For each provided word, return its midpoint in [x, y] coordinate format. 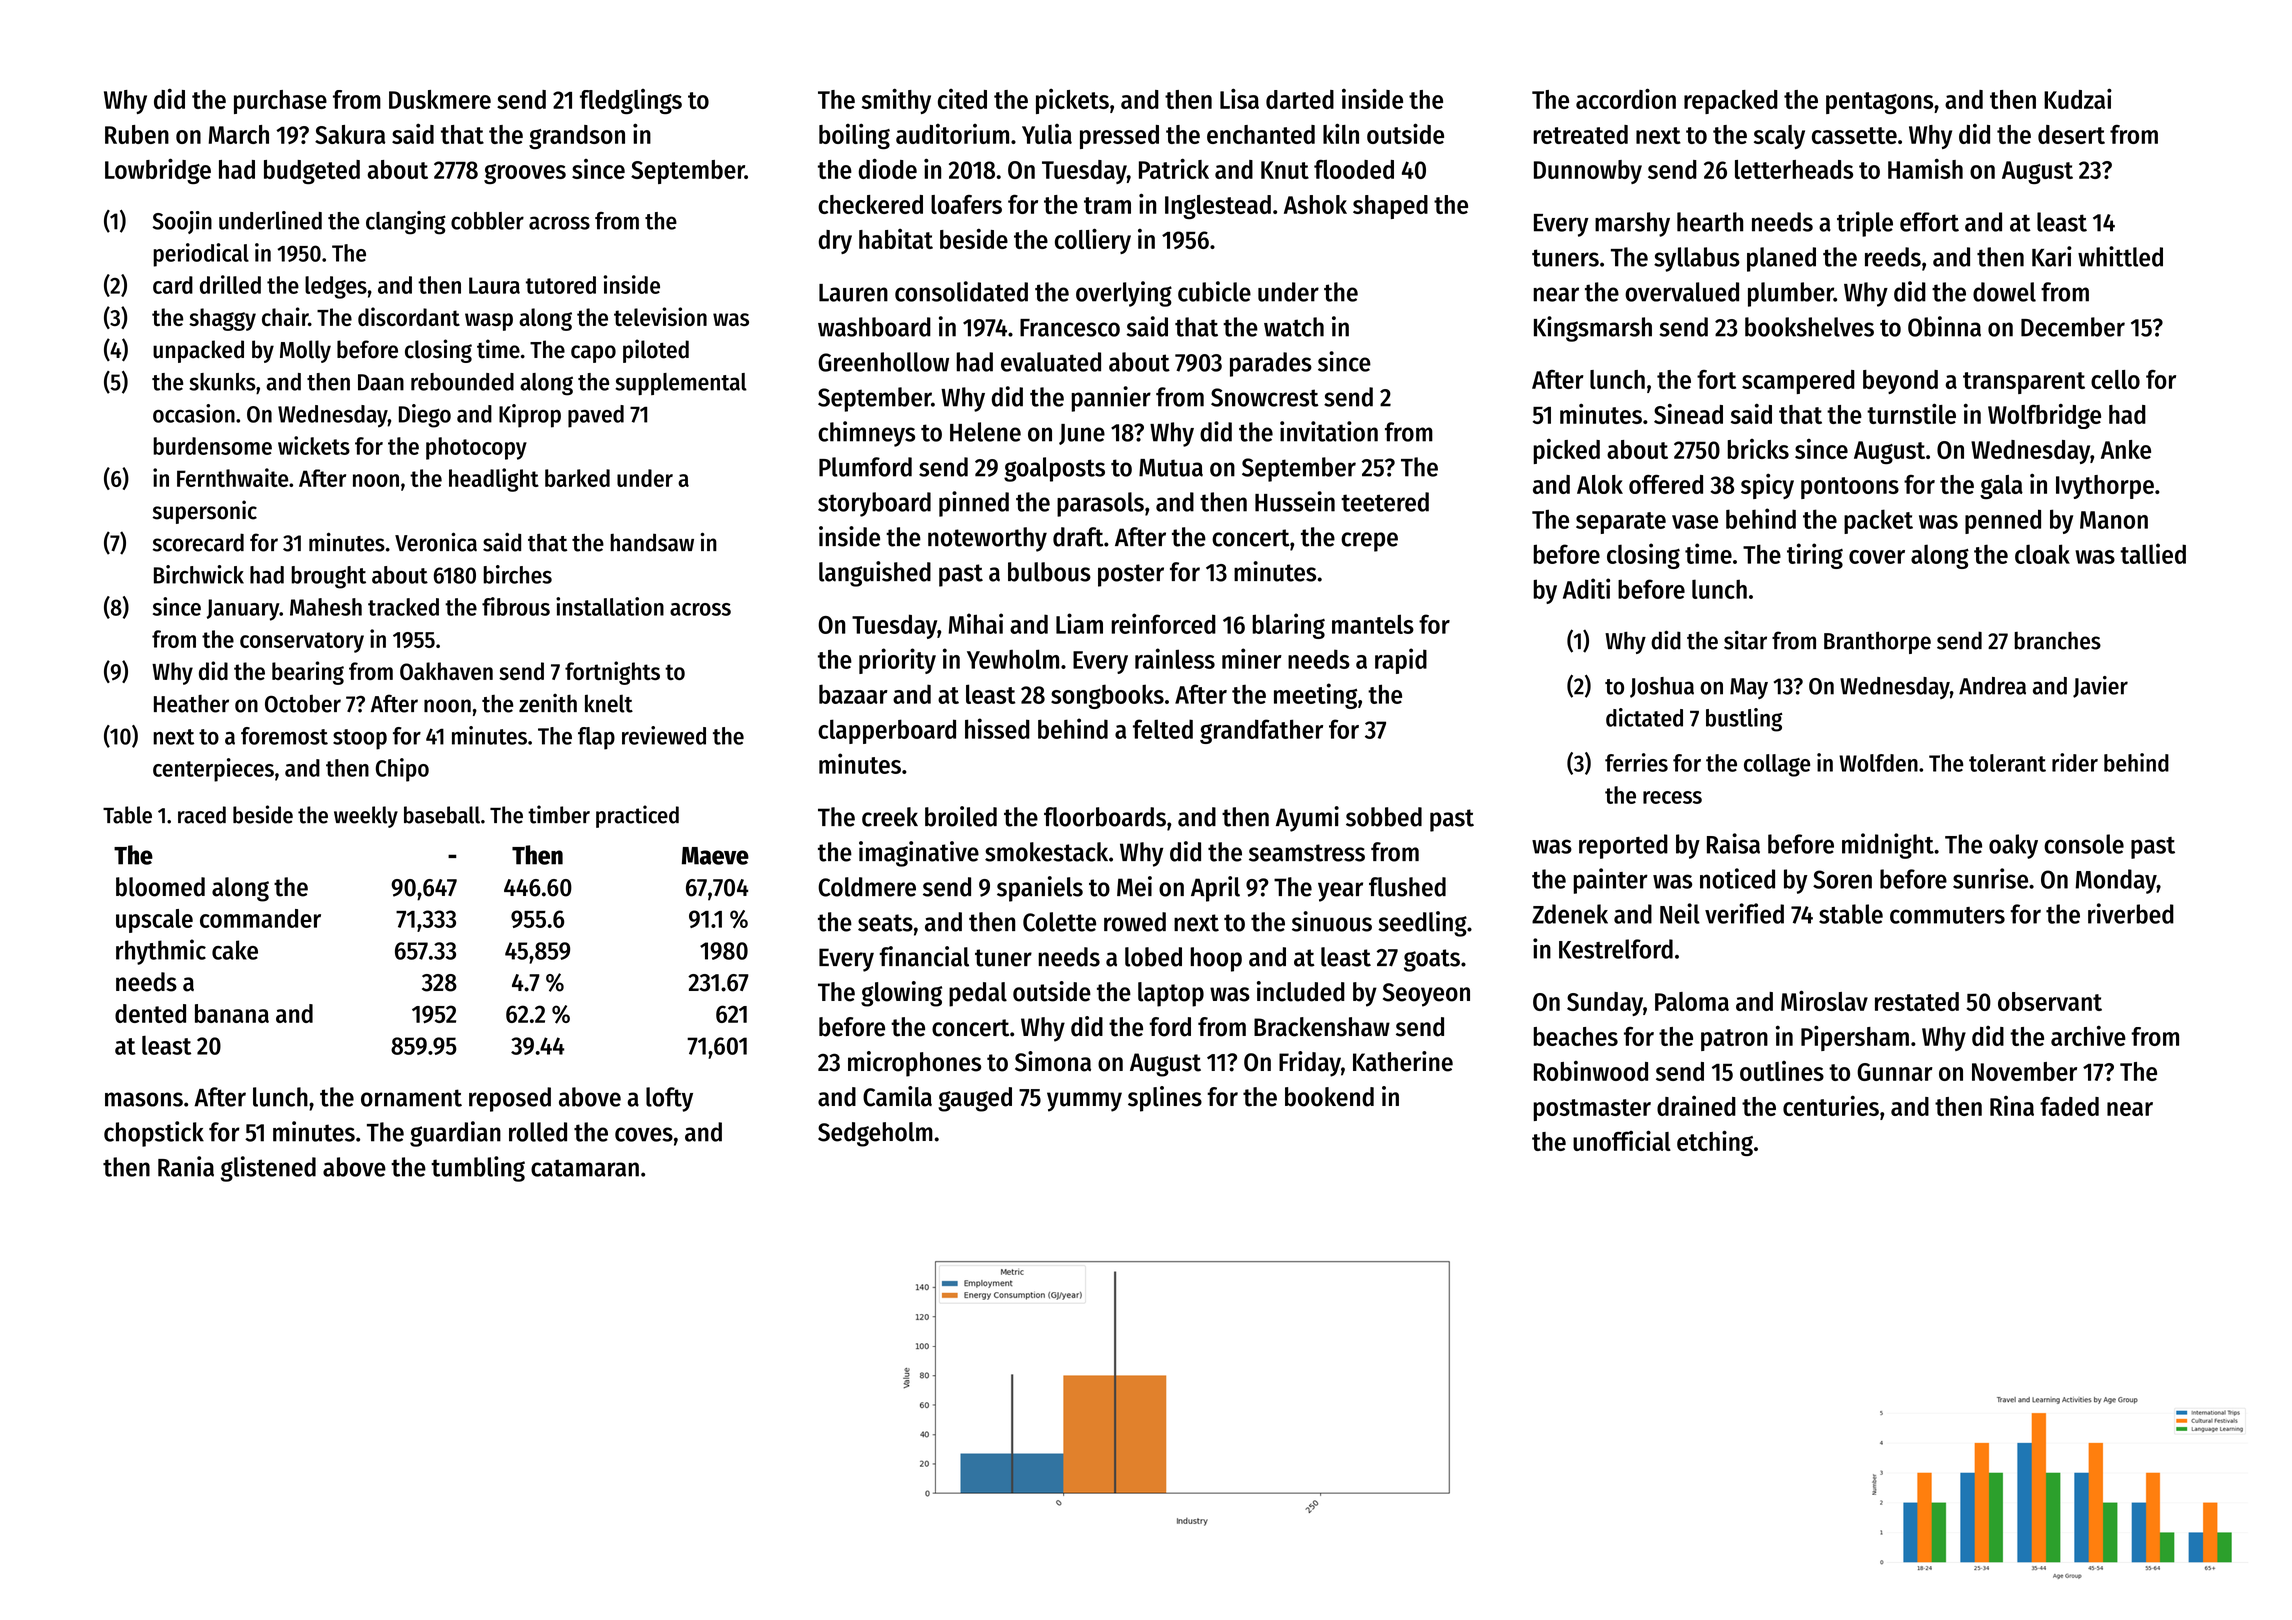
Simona [1053, 1061]
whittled [2120, 256]
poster [1131, 575]
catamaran [585, 1168]
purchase [280, 102]
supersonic [205, 512]
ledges [336, 287]
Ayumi [1307, 819]
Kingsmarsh [1593, 329]
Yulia [1047, 134]
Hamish [1925, 168]
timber [559, 814]
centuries [1831, 1105]
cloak [2042, 554]
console [2084, 844]
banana [232, 1013]
